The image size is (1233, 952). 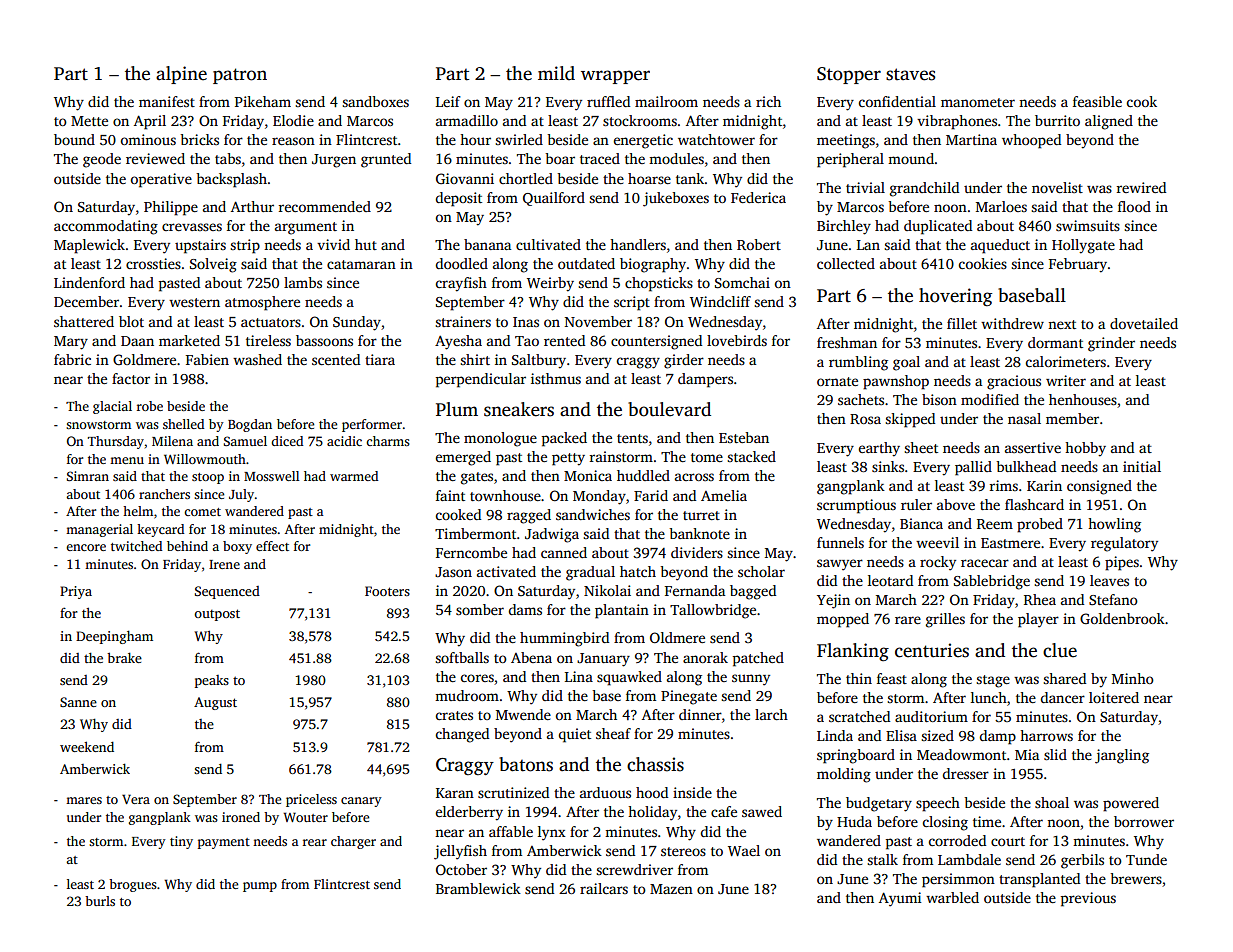 What do you see at coordinates (465, 178) in the screenshot?
I see `Giovanni` at bounding box center [465, 178].
